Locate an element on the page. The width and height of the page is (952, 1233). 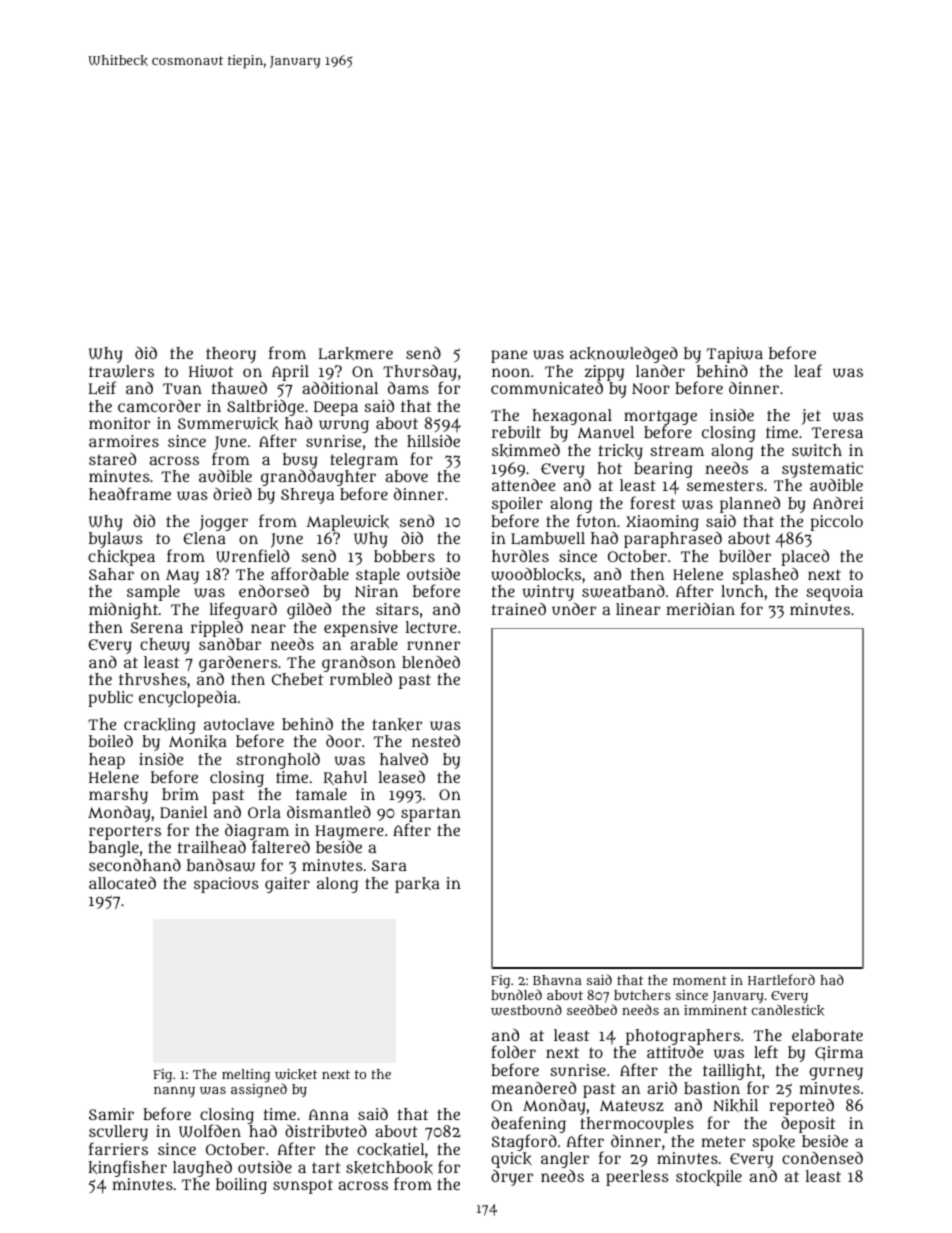
Summerwick is located at coordinates (228, 423).
